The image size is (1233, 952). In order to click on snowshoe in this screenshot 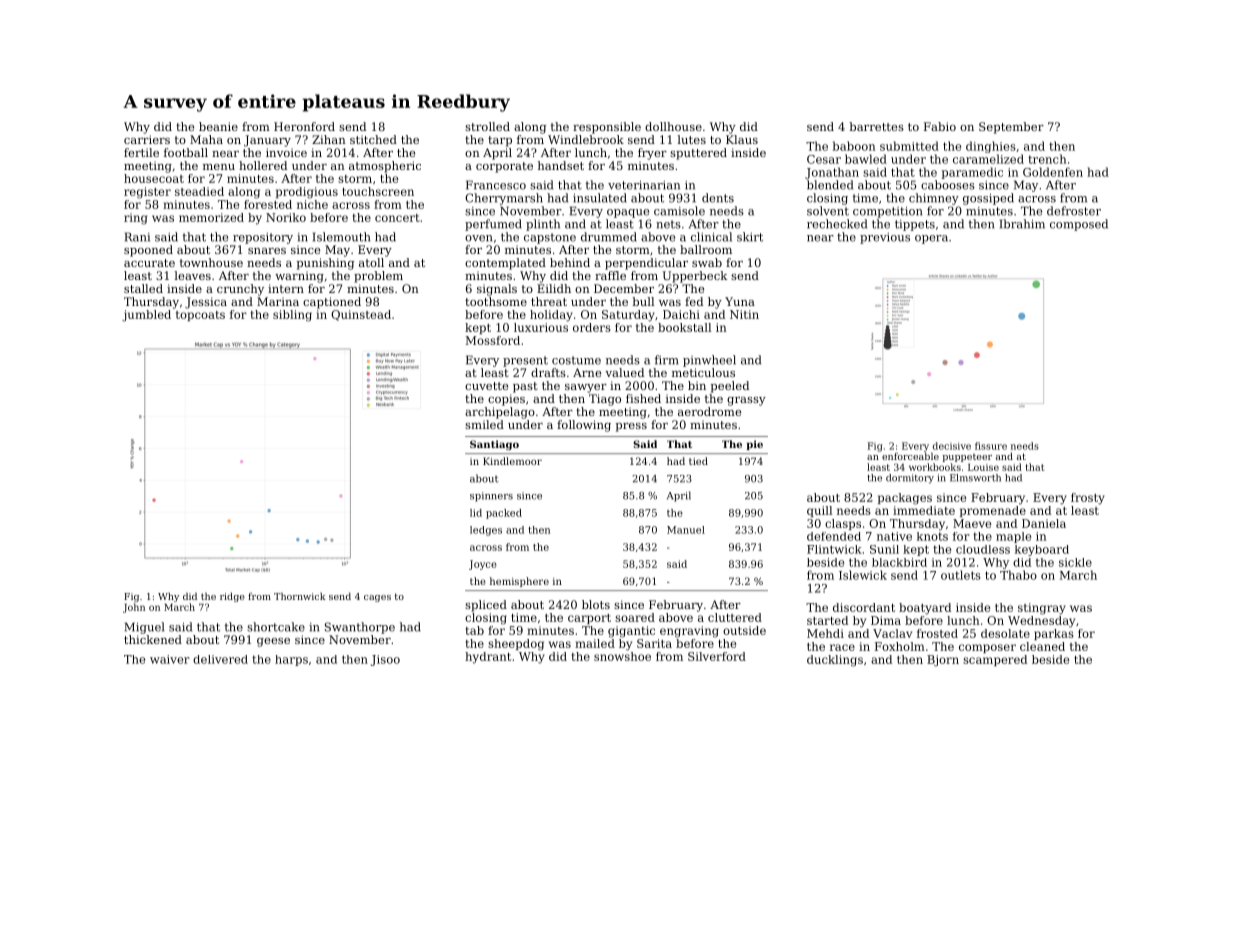, I will do `click(622, 656)`.
